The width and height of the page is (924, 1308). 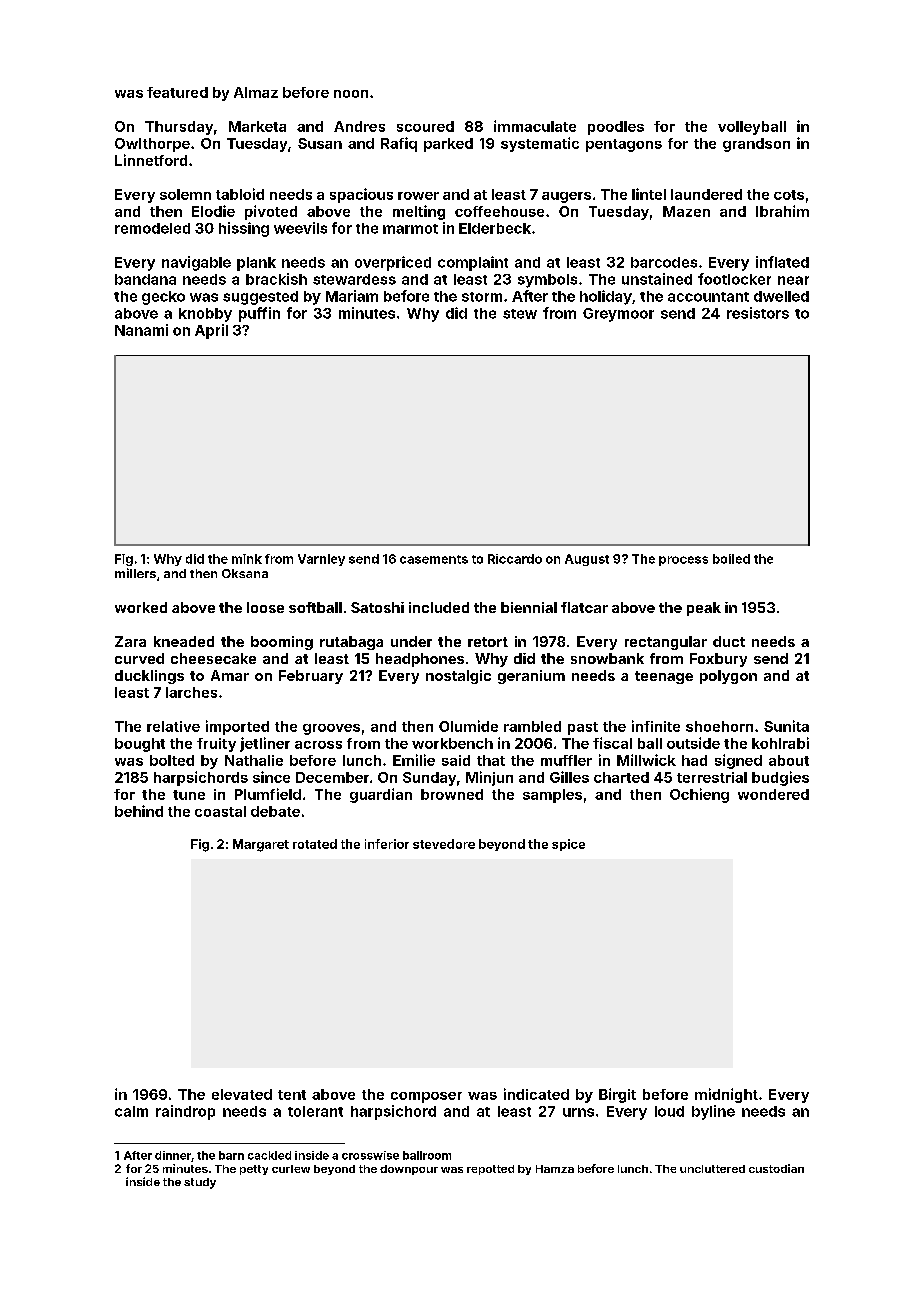 I want to click on navigable, so click(x=196, y=263).
